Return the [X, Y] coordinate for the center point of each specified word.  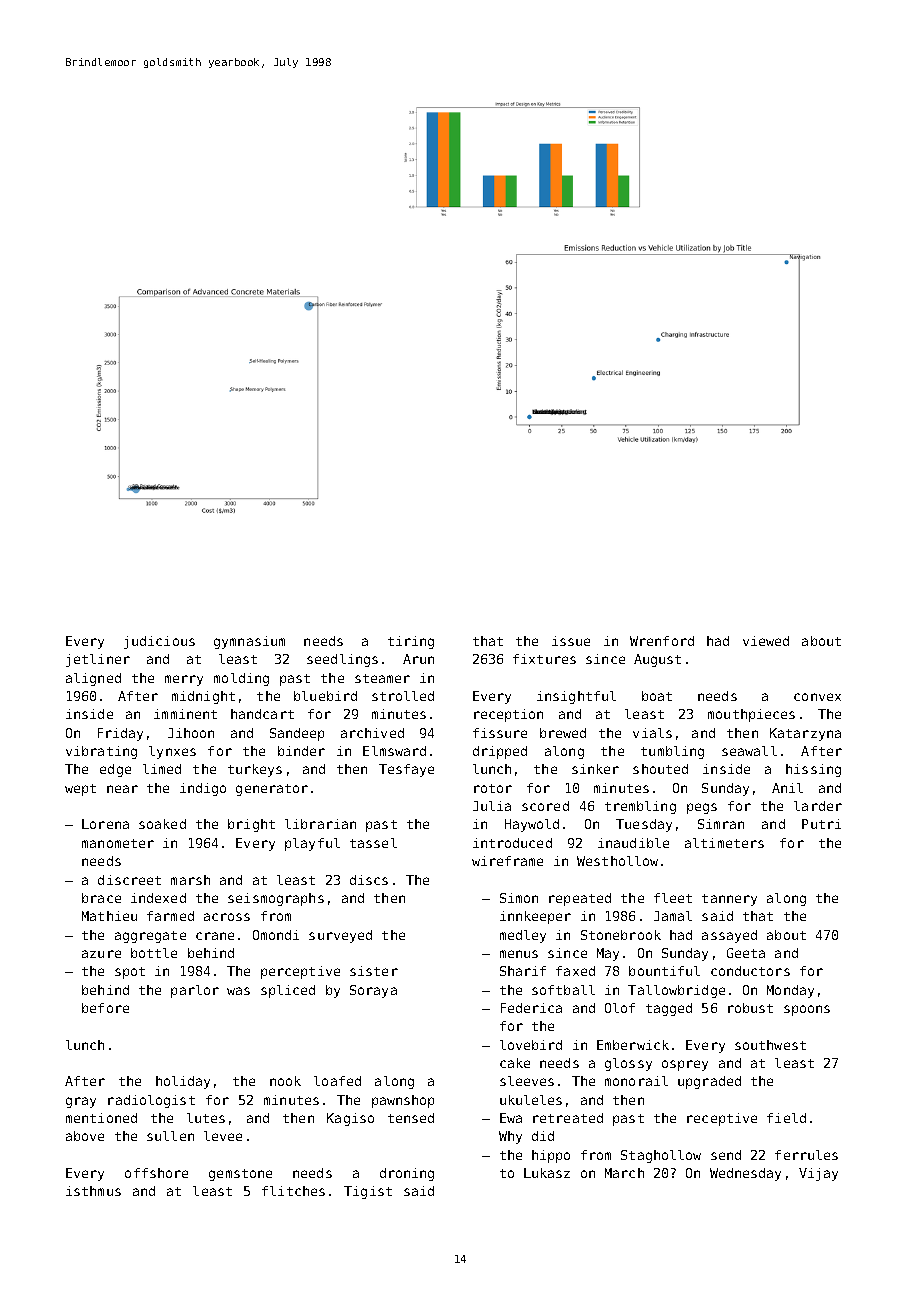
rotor [493, 788]
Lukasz [547, 1173]
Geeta [746, 953]
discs [369, 880]
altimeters [724, 843]
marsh [190, 880]
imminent [185, 714]
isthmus [93, 1191]
